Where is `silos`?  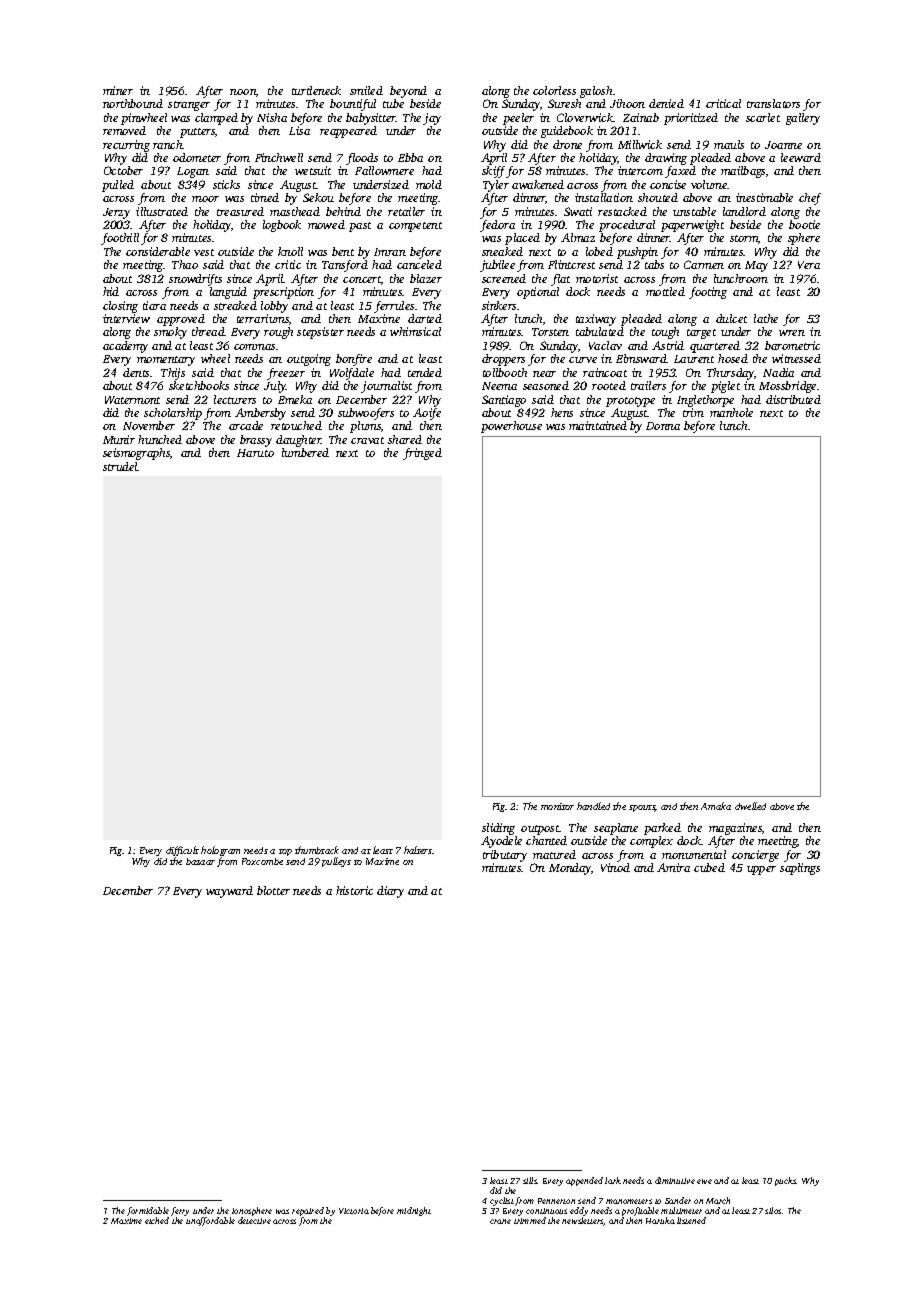 silos is located at coordinates (773, 1210).
